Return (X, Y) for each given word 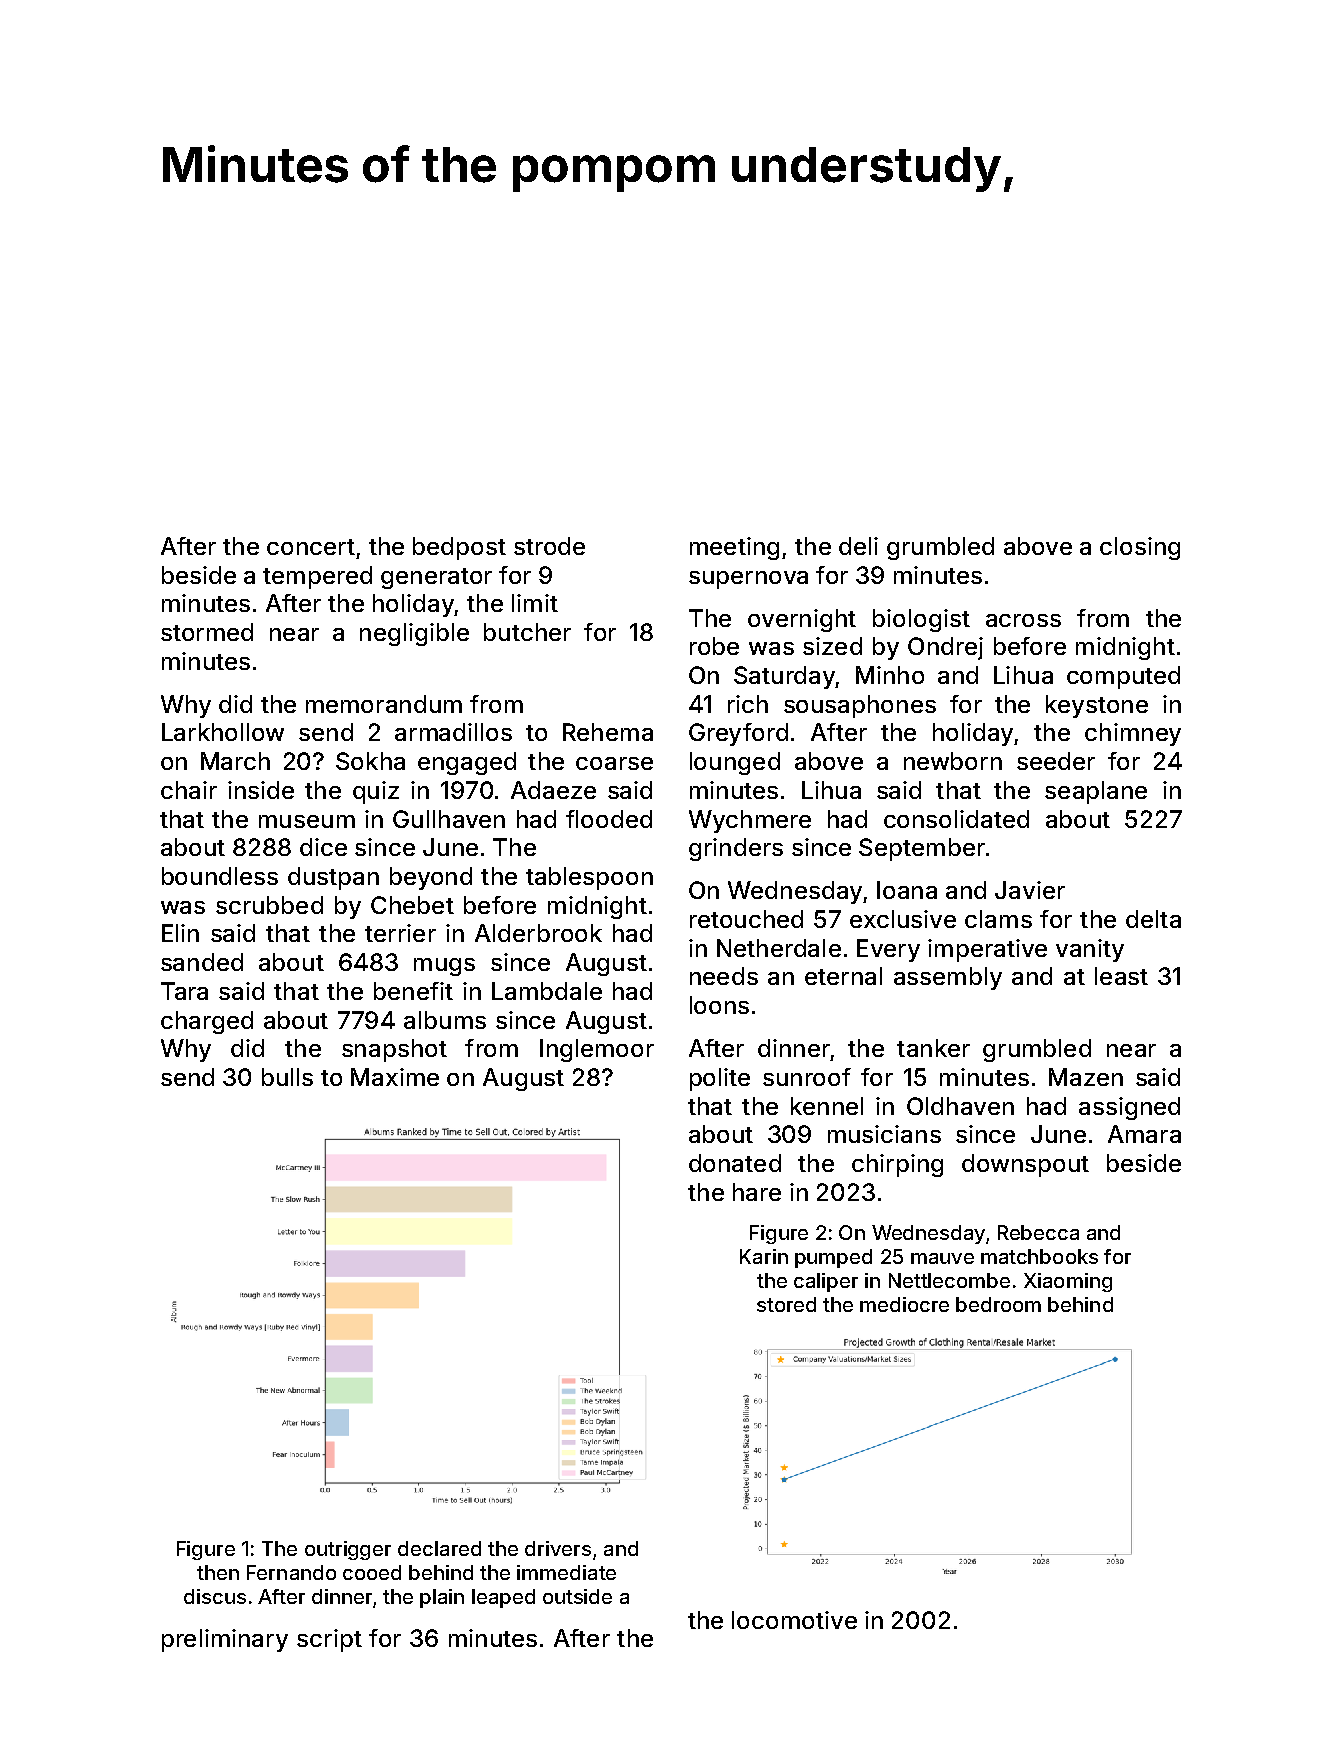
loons (719, 1005)
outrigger (348, 1550)
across (1023, 620)
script (329, 1640)
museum (307, 821)
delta (1153, 919)
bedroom (998, 1304)
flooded (609, 819)
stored (786, 1304)
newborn (953, 761)
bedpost (459, 548)
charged (207, 1022)
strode (549, 546)
